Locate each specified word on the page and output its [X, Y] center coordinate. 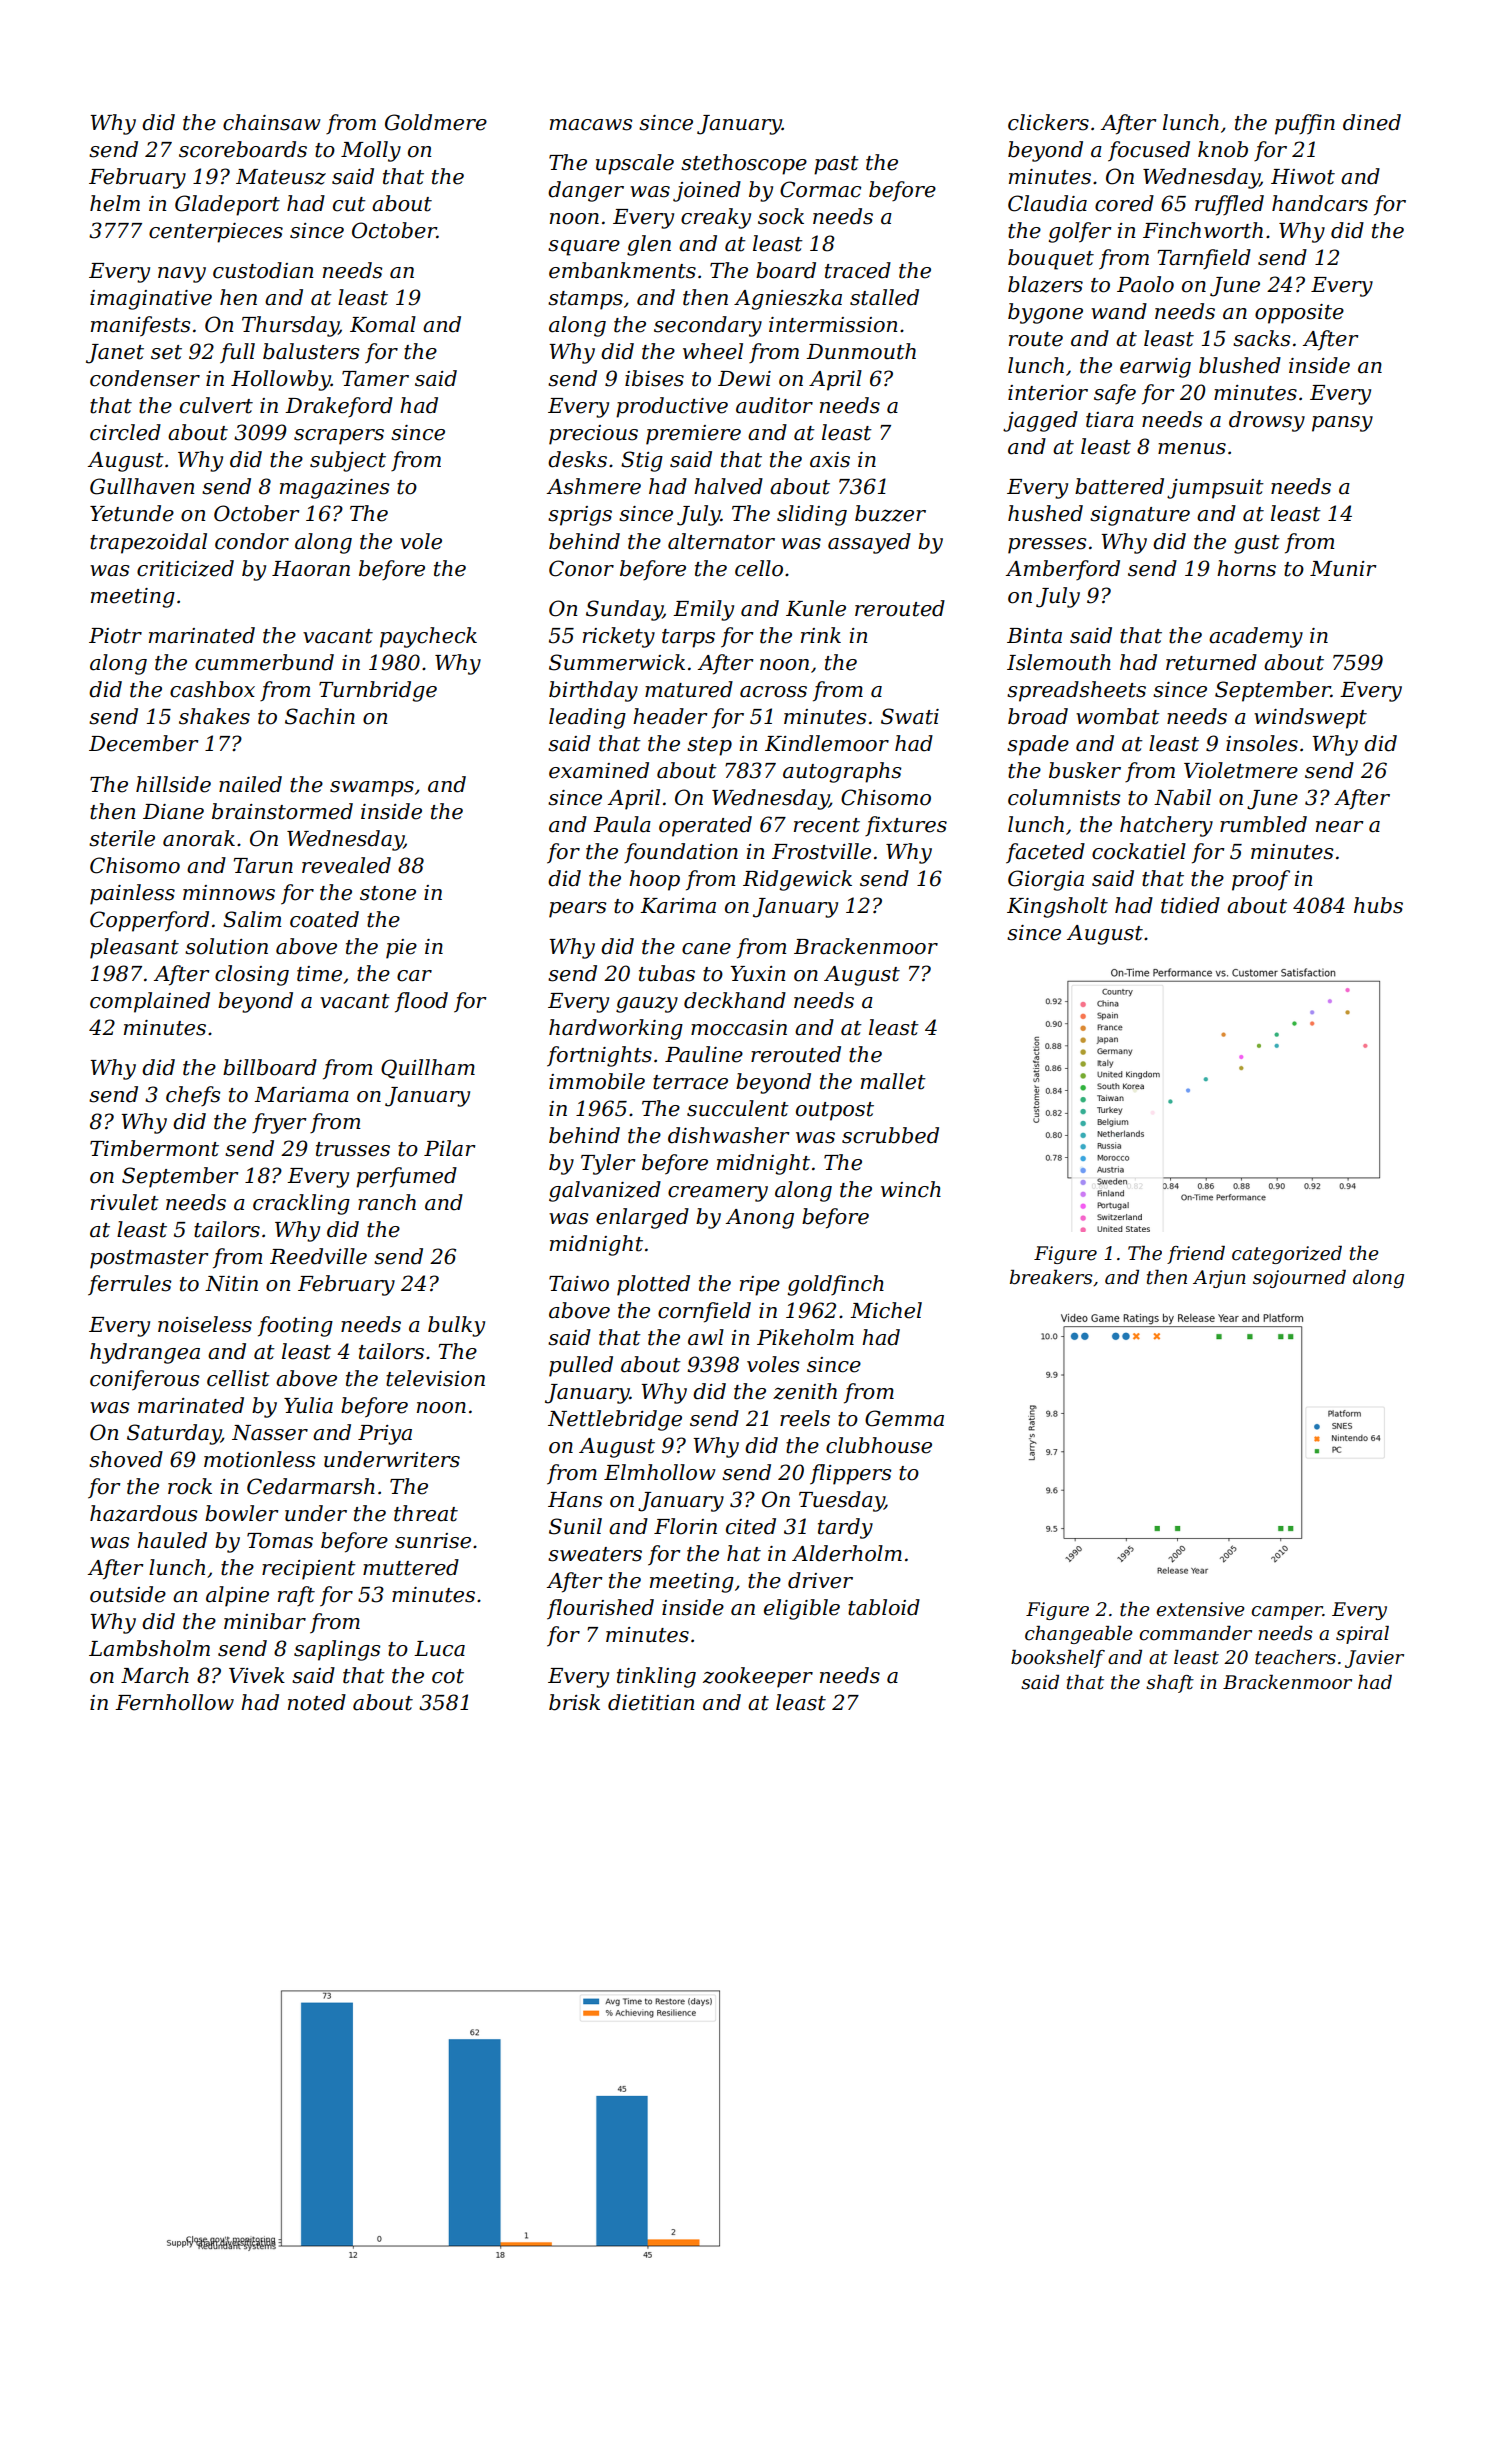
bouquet [1051, 259]
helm [115, 203]
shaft [1170, 1684]
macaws [591, 125]
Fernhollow [174, 1702]
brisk [574, 1702]
